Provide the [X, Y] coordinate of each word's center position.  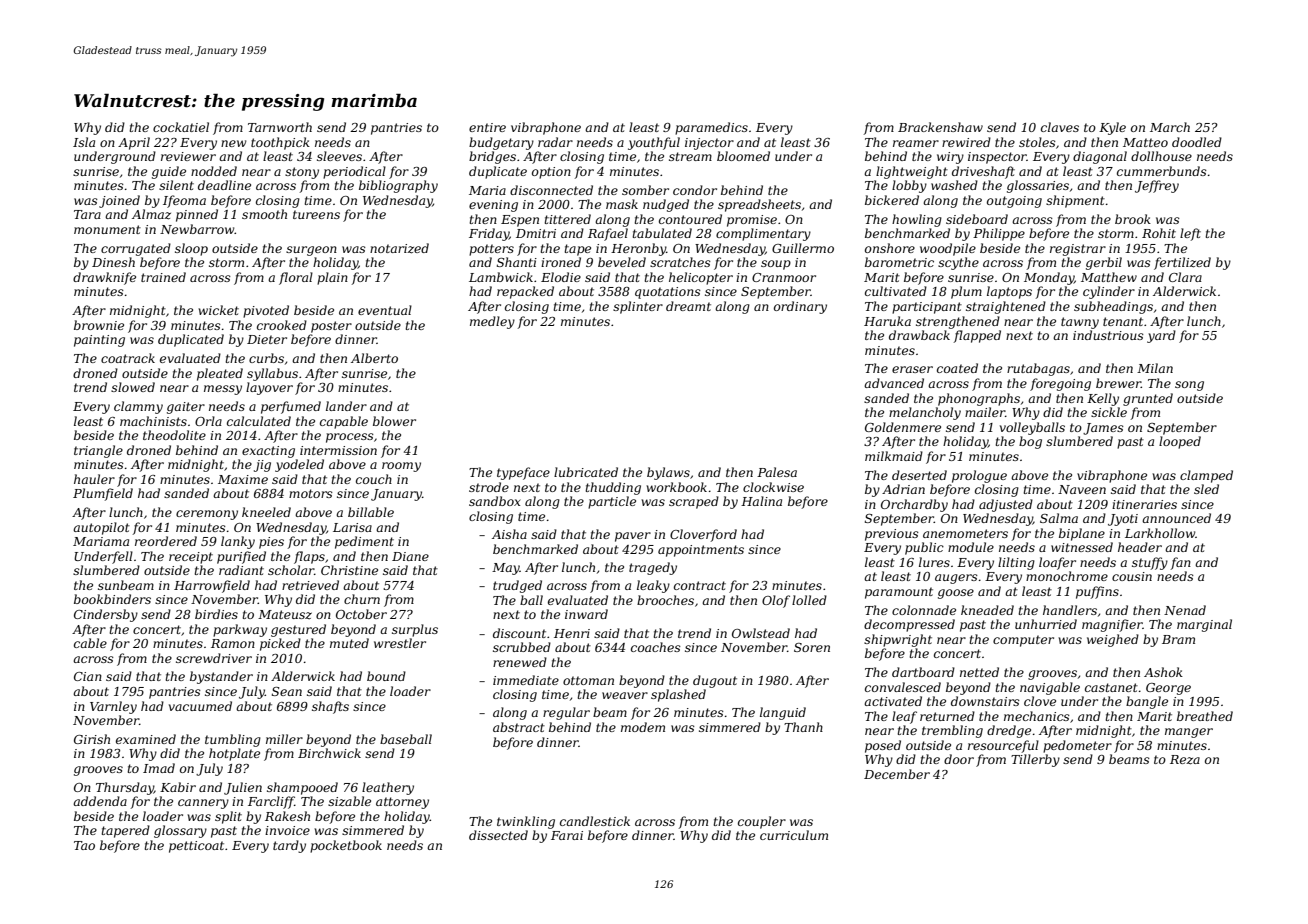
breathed [1205, 716]
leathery [388, 788]
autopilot [101, 528]
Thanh [803, 727]
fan [1181, 563]
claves [1060, 127]
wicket [218, 310]
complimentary [763, 234]
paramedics [711, 128]
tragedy [653, 568]
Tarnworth [280, 127]
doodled [1197, 142]
